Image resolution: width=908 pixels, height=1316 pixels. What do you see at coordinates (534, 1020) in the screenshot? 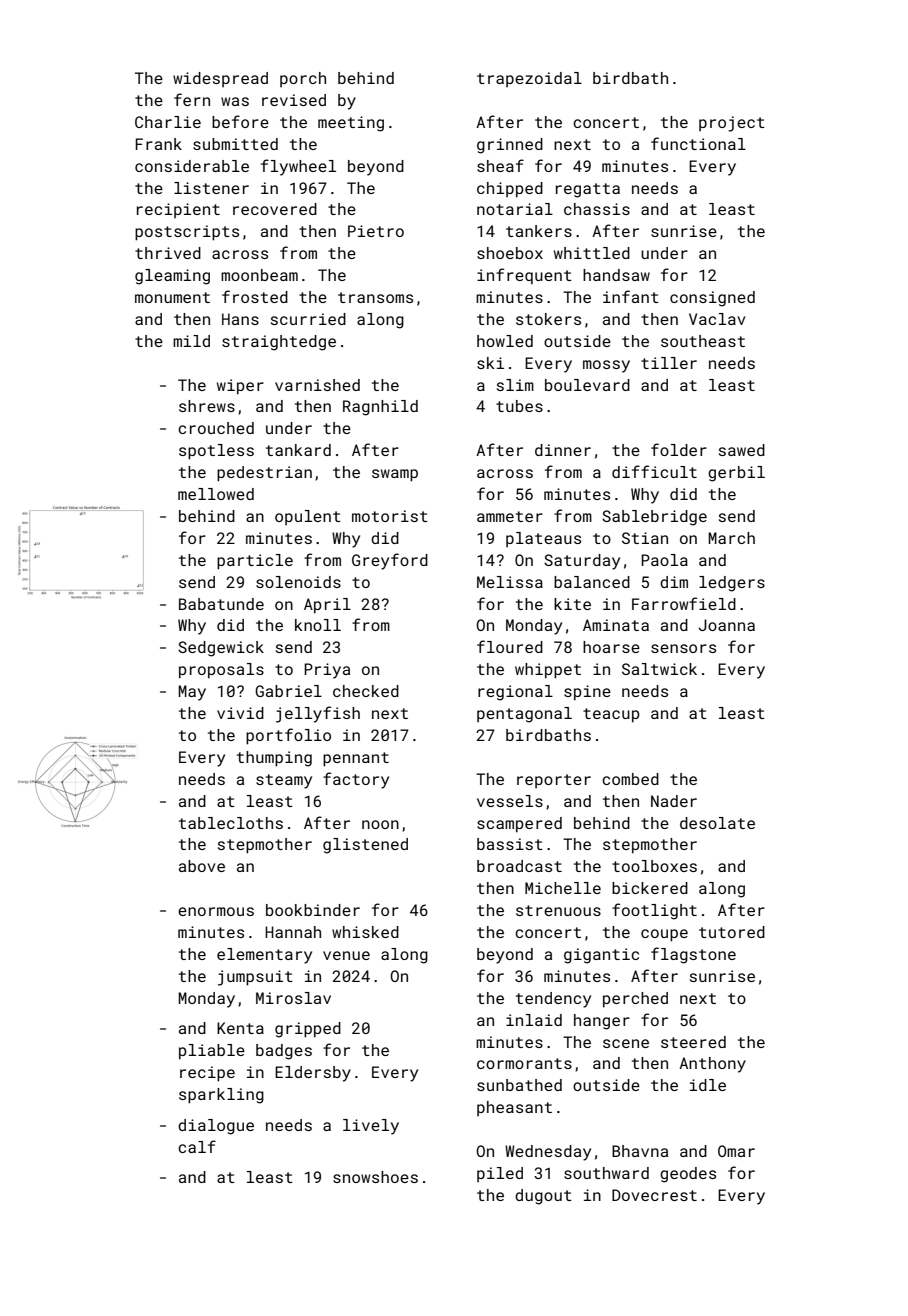
I see `inlaid` at bounding box center [534, 1020].
